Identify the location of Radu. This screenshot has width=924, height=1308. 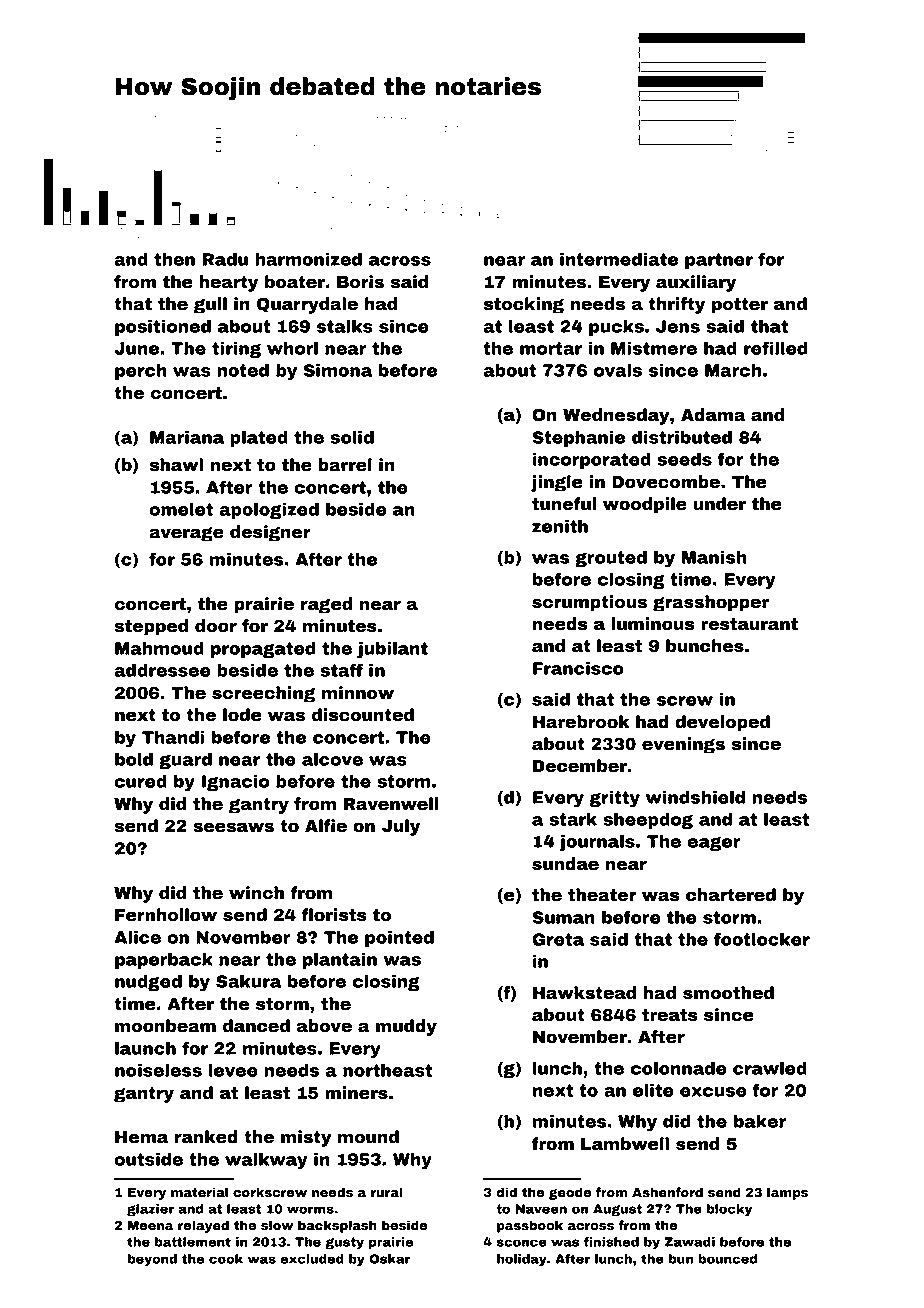
(225, 259).
